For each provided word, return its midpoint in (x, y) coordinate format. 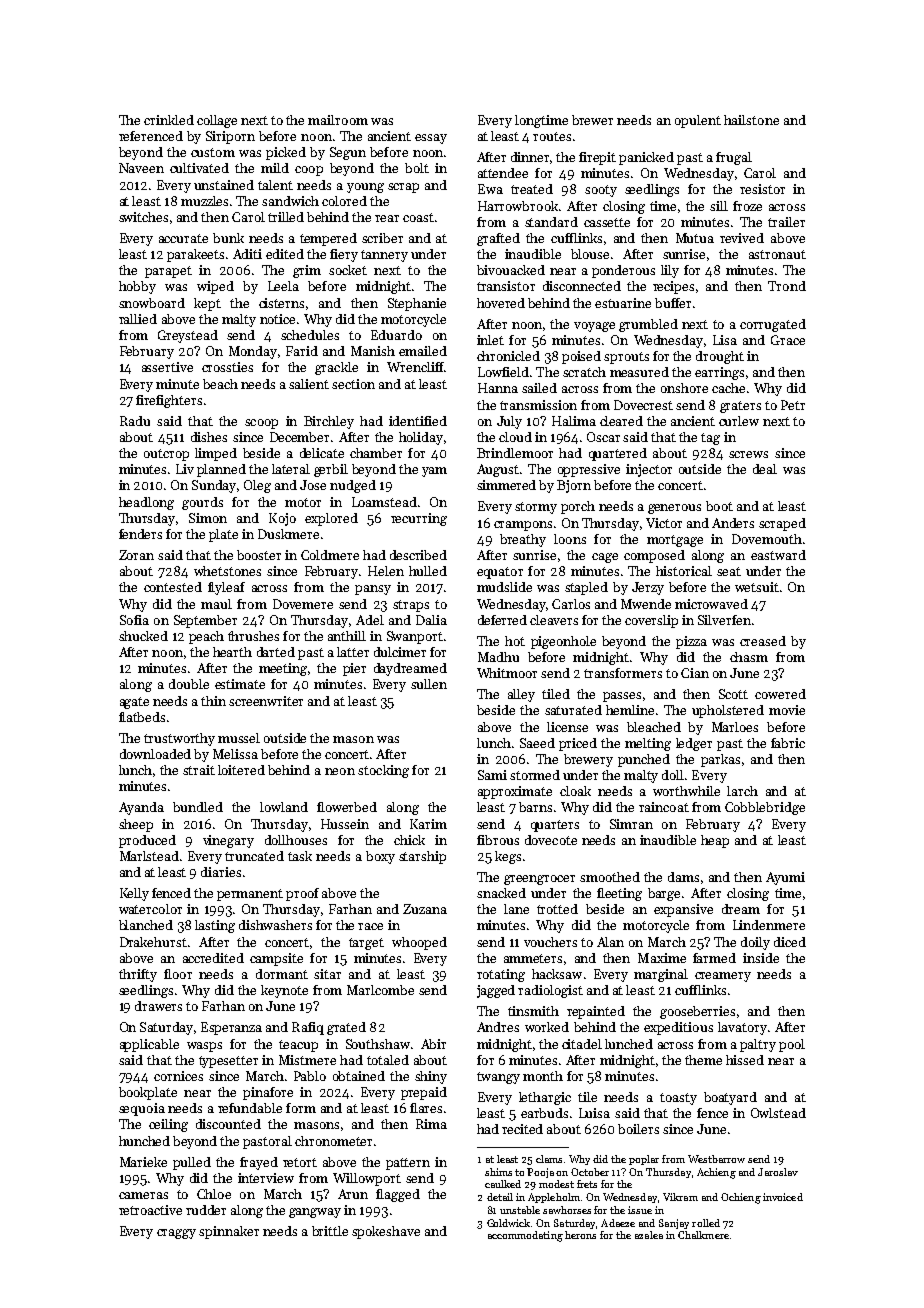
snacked (501, 893)
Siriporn (230, 137)
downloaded (155, 754)
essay (431, 139)
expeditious (678, 1028)
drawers (158, 1006)
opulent (698, 121)
